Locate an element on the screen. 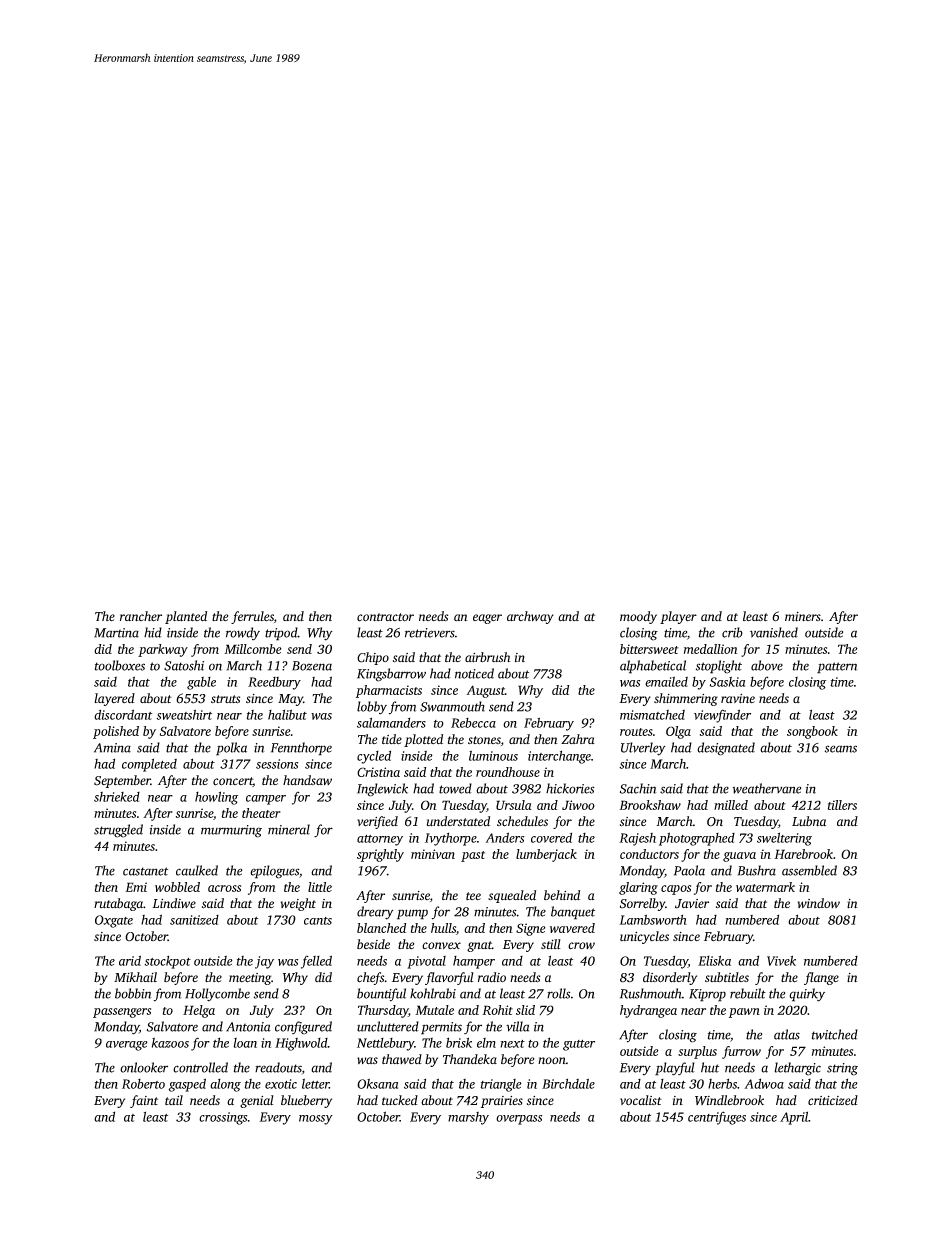 This screenshot has width=952, height=1233. ferrules is located at coordinates (252, 617).
